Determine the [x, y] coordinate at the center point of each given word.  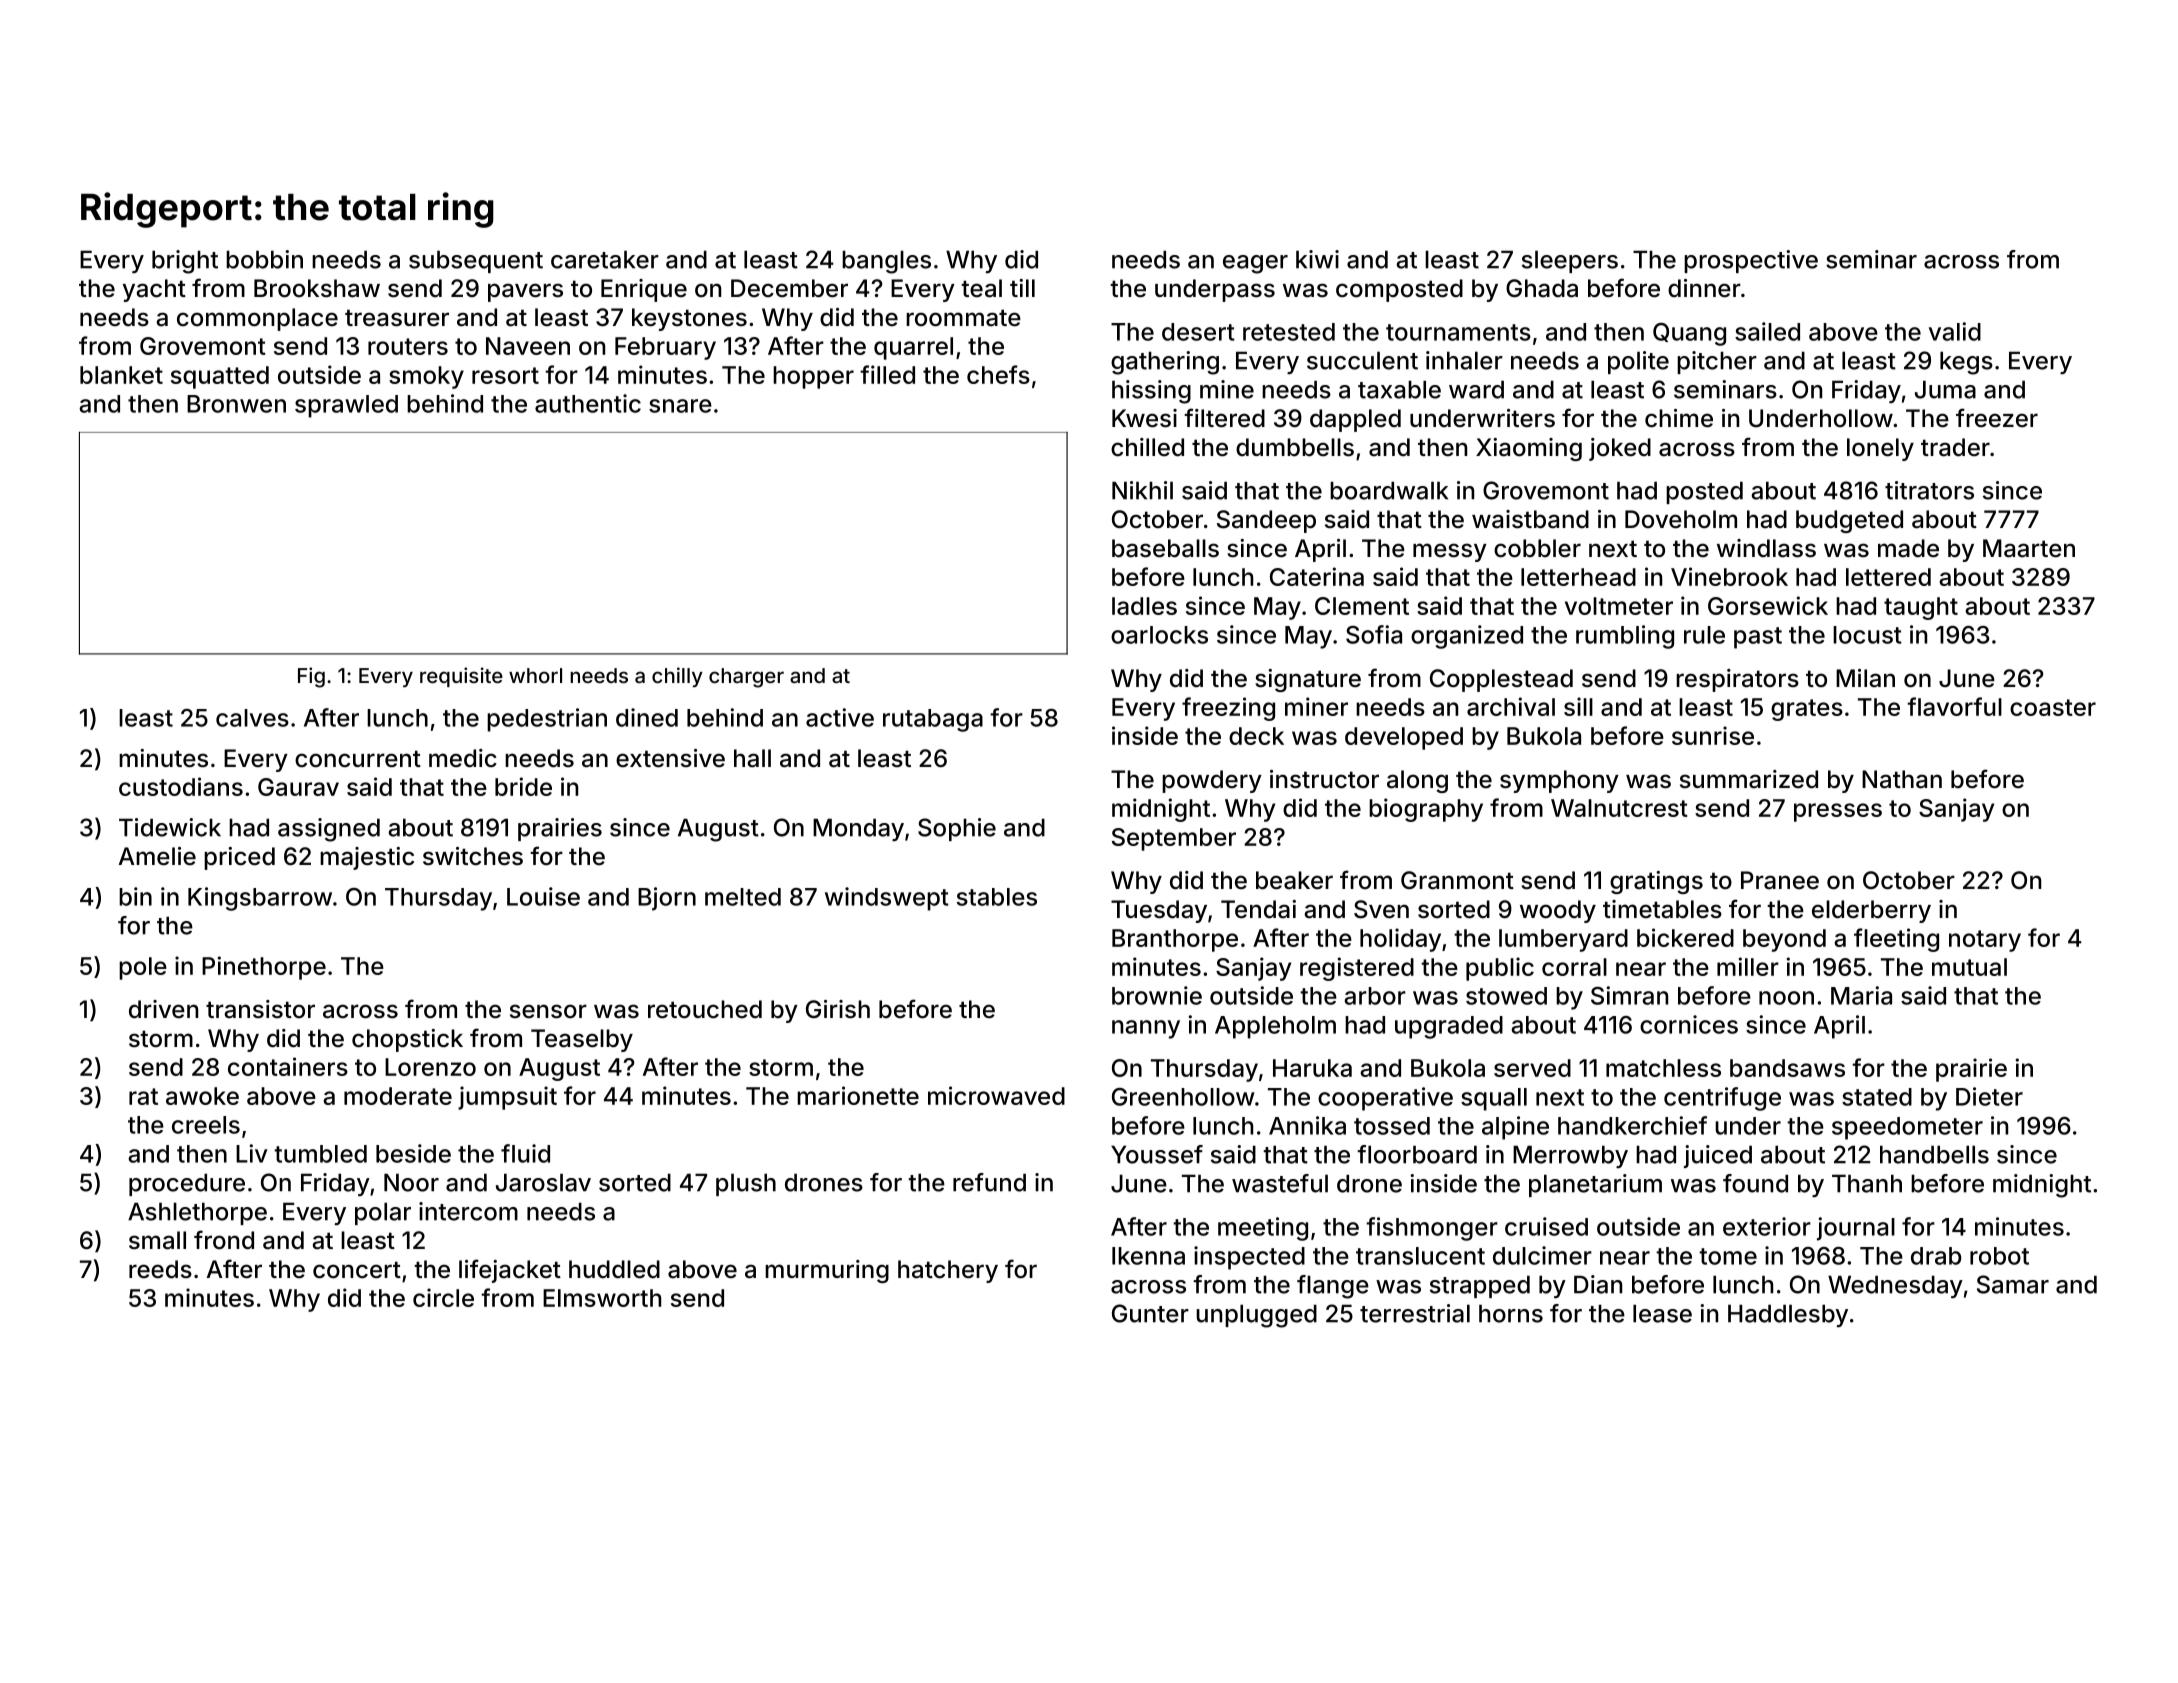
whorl [535, 675]
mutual [1969, 967]
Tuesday [1159, 911]
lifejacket [510, 1271]
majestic [367, 858]
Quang [1689, 334]
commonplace [257, 319]
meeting [1263, 1229]
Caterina [1317, 576]
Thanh [1867, 1183]
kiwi [1317, 259]
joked [1620, 449]
